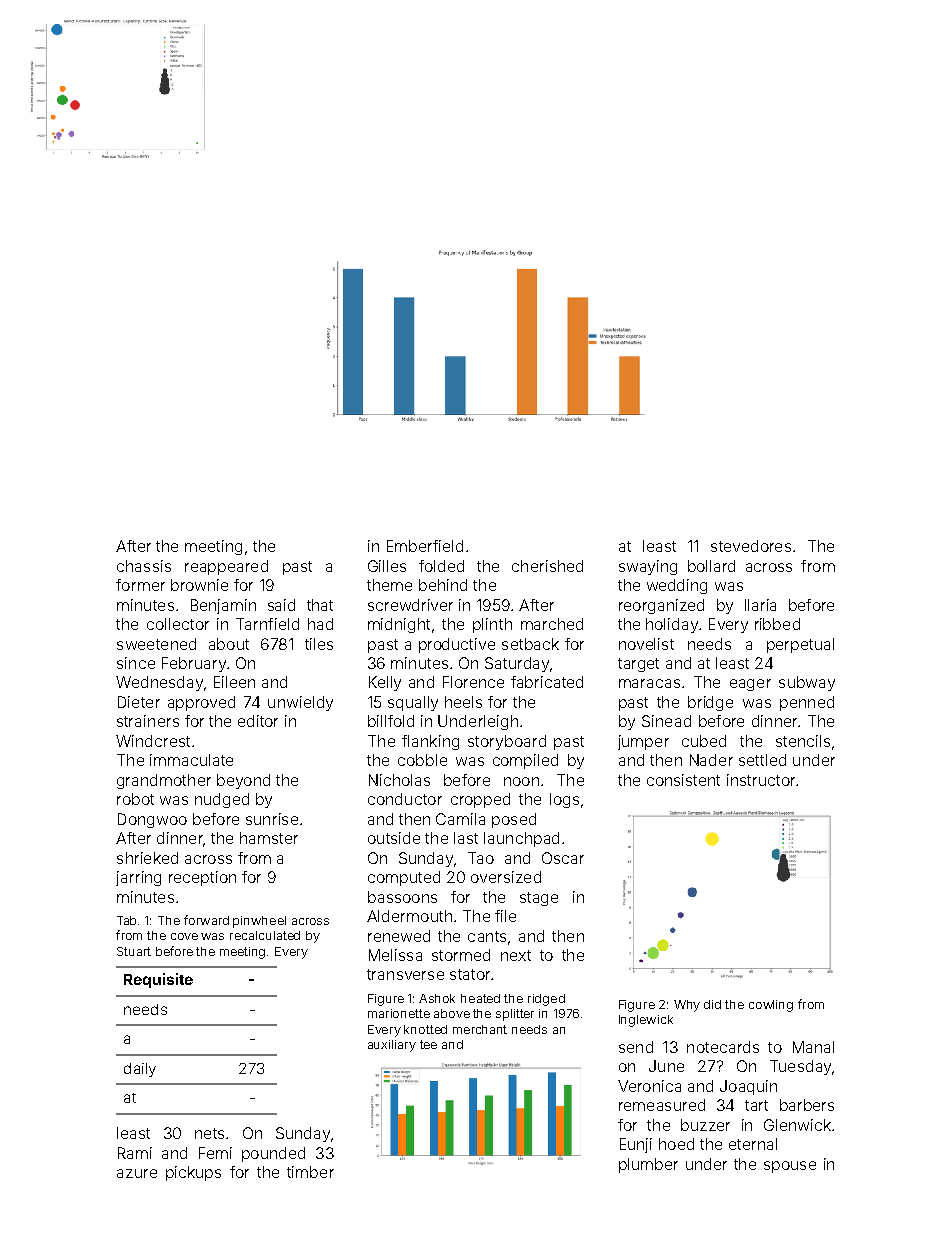  Describe the element at coordinates (547, 566) in the image. I see `cherished` at that location.
